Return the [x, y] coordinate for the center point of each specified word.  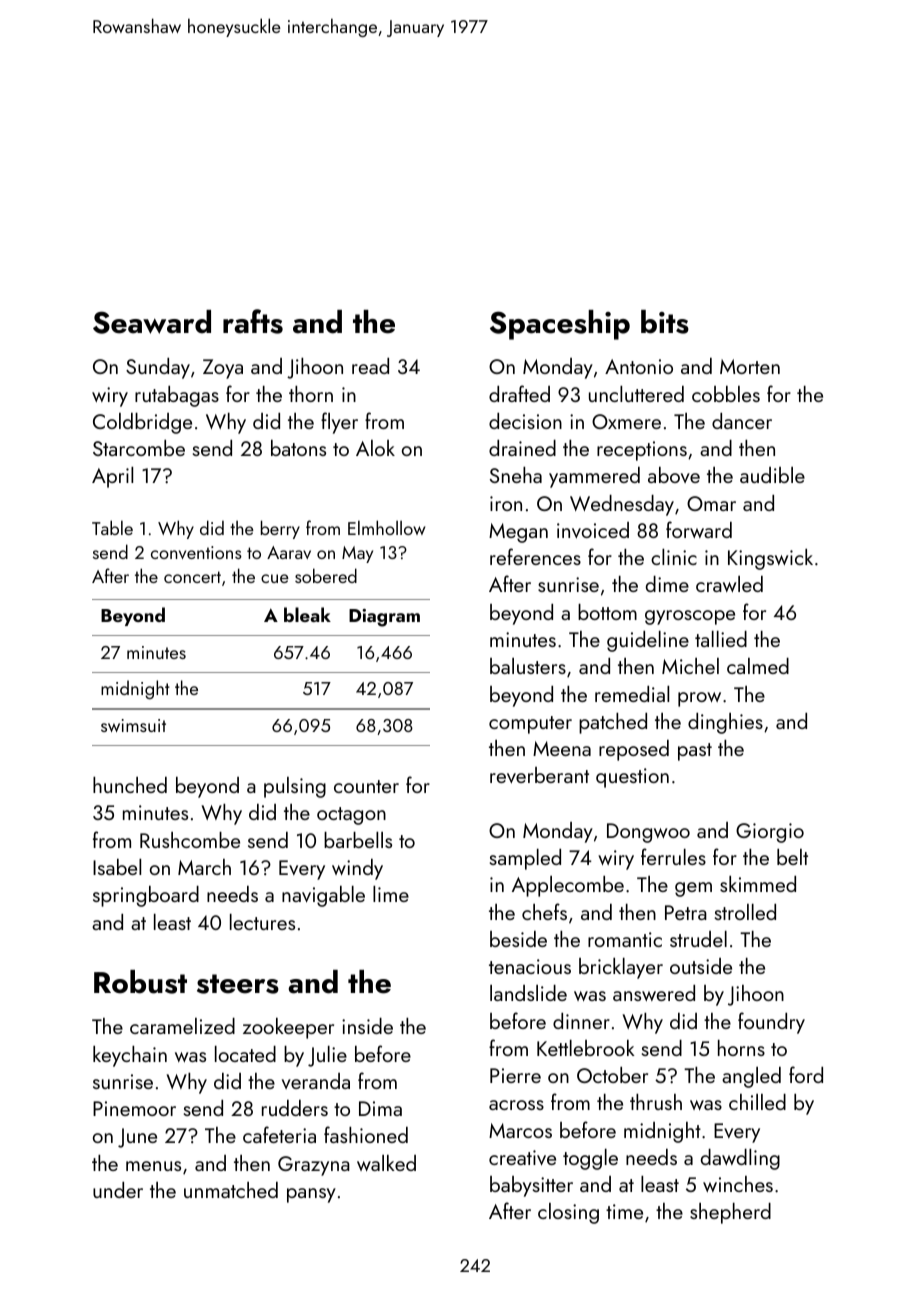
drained [522, 448]
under [118, 1190]
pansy [311, 1195]
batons [298, 448]
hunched [130, 785]
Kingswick [770, 559]
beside [518, 939]
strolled [745, 912]
